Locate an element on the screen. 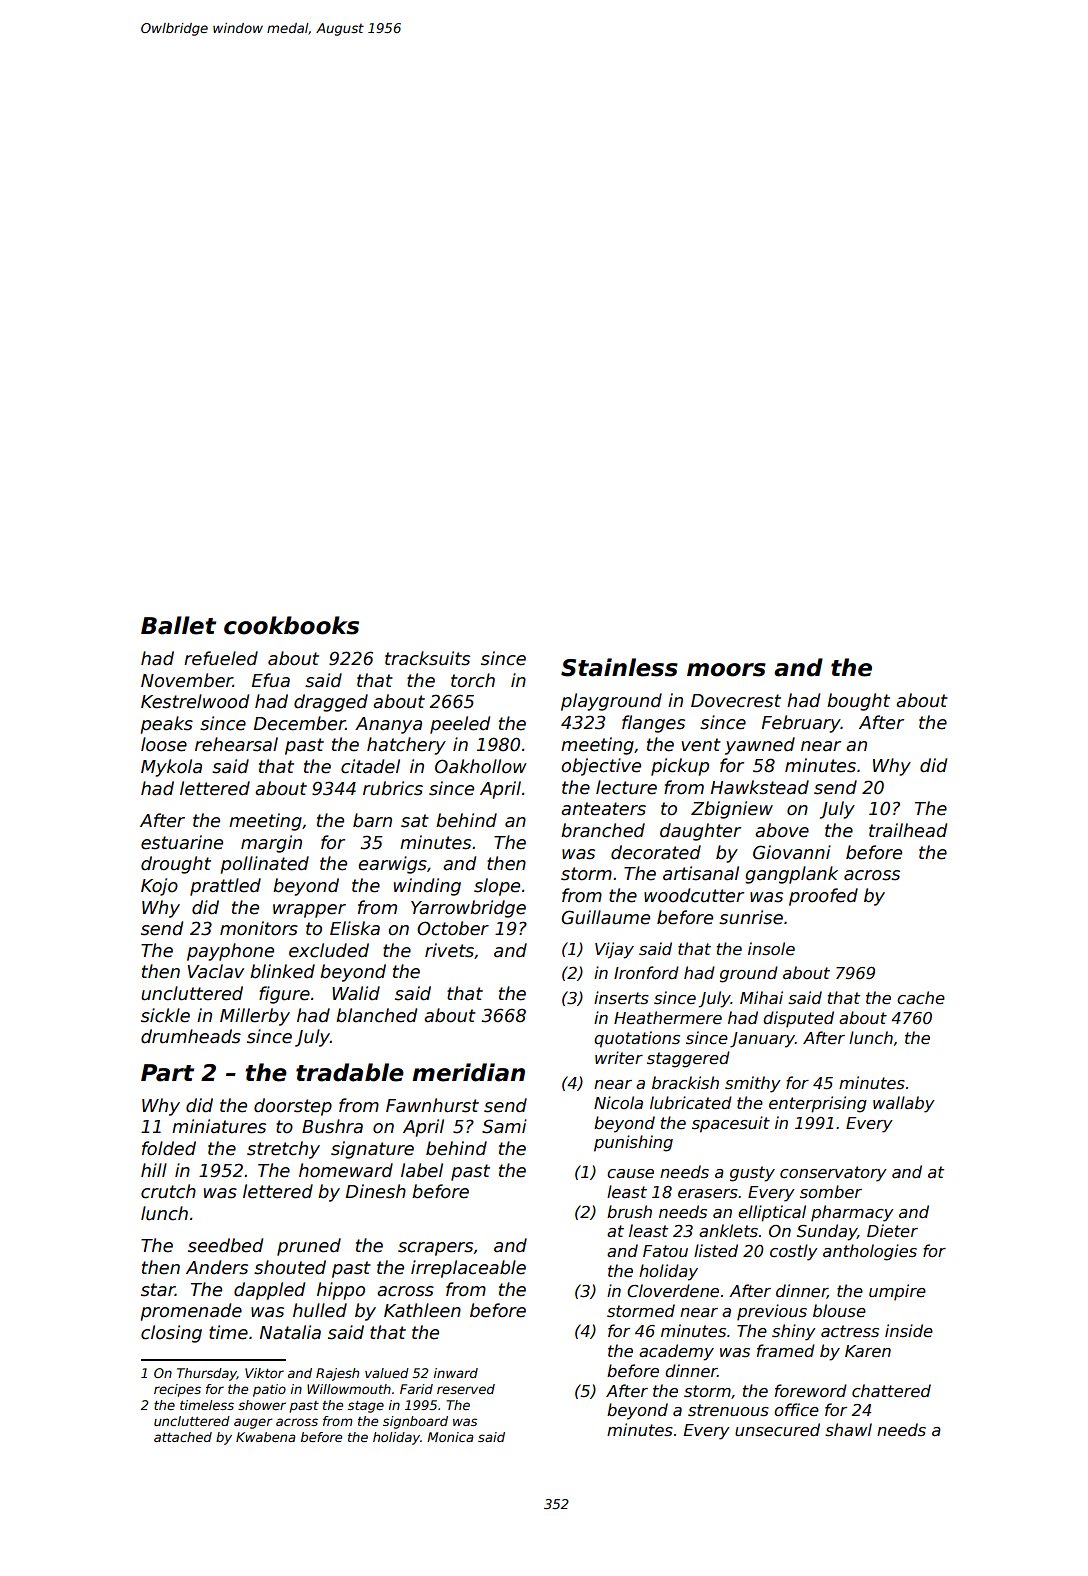  academy is located at coordinates (676, 1352).
